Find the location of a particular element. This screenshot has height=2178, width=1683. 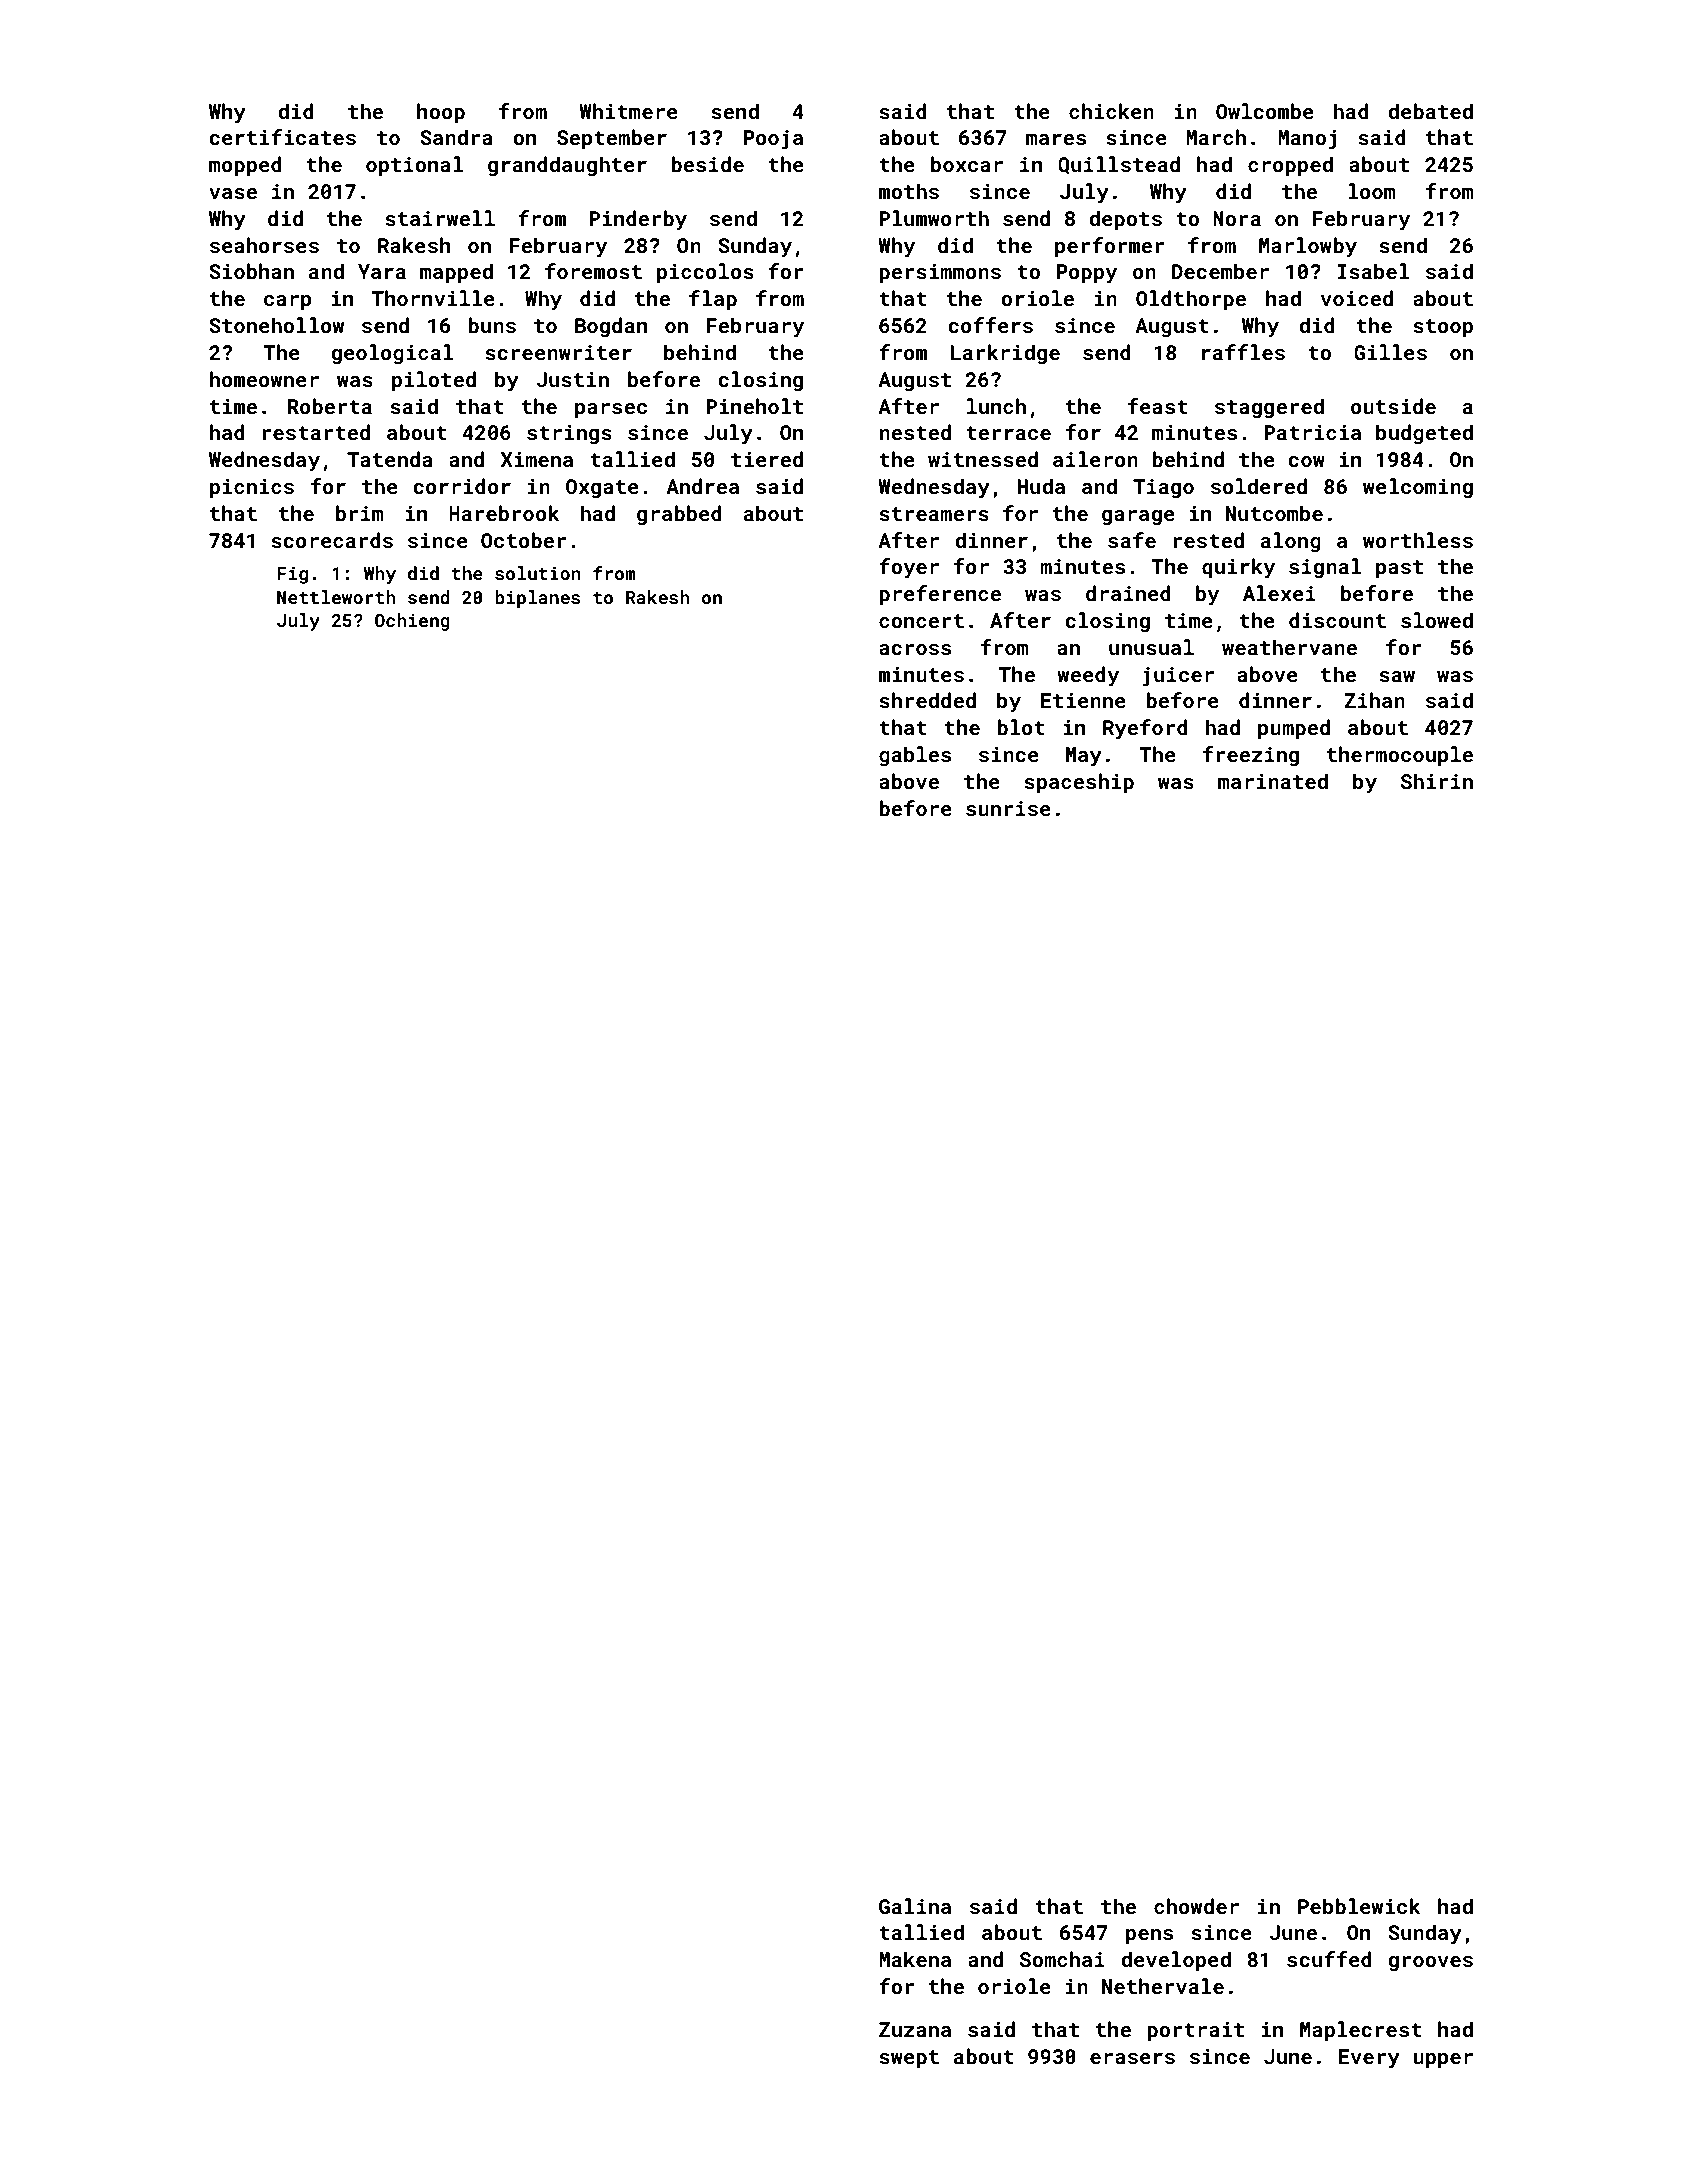

Makena is located at coordinates (915, 1959).
